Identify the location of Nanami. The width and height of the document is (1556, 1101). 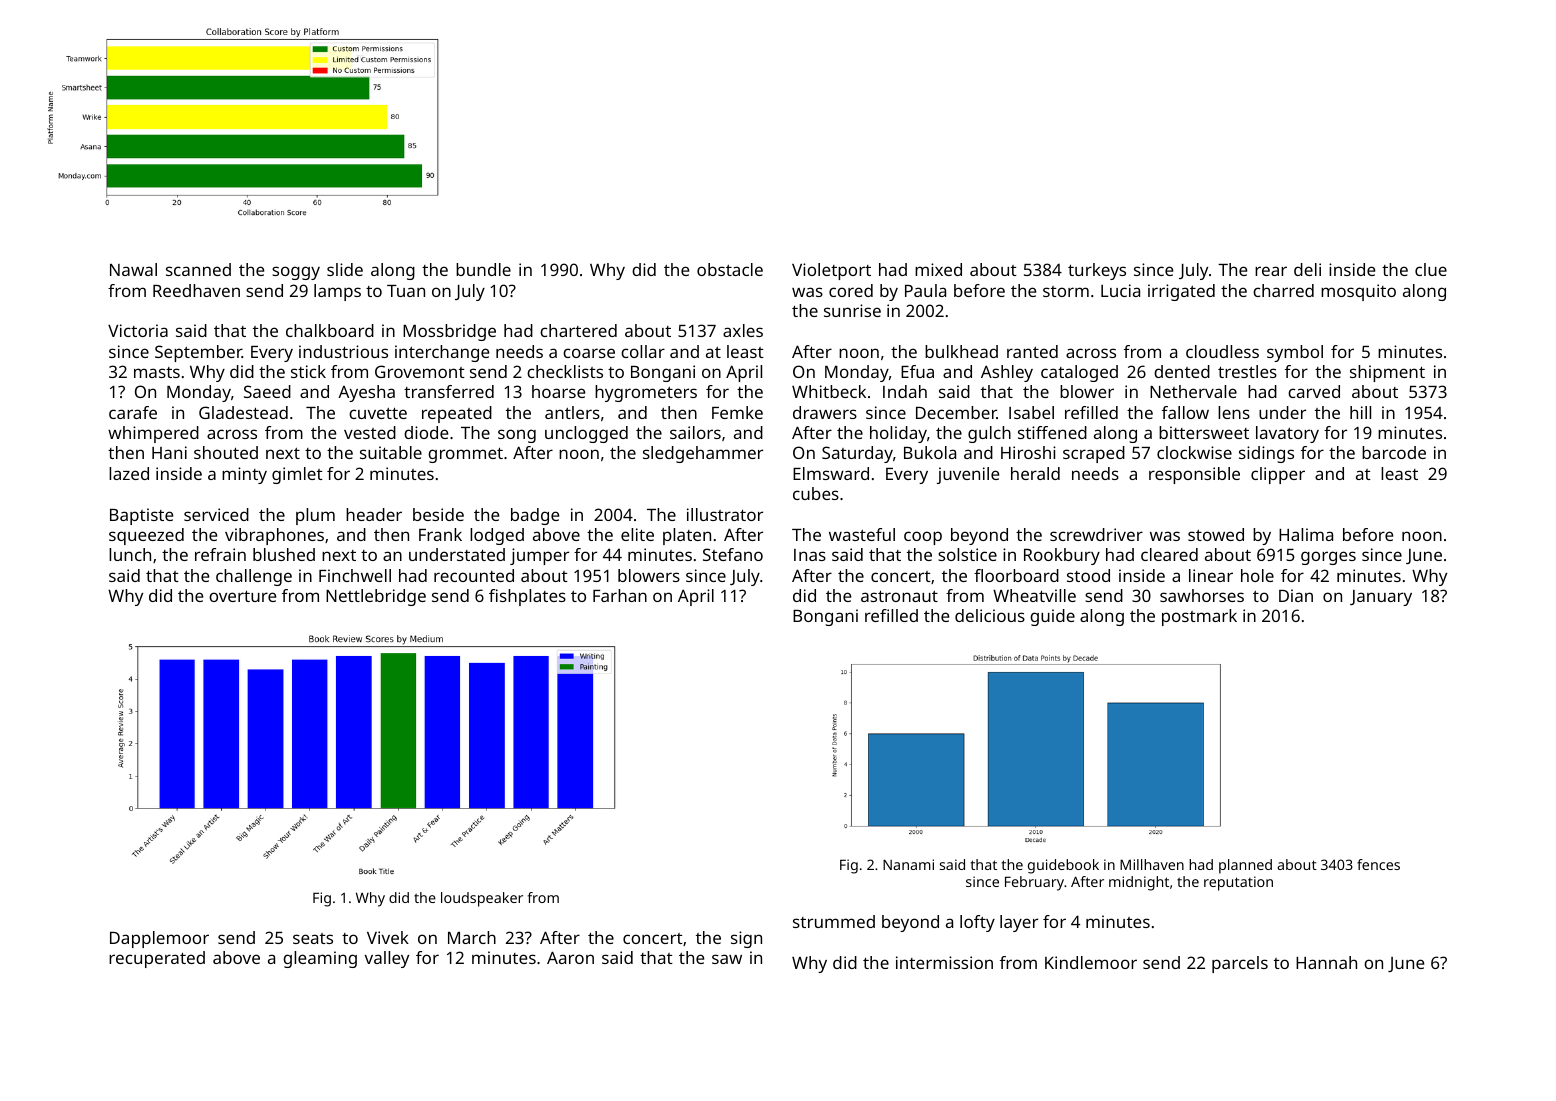
(908, 864).
